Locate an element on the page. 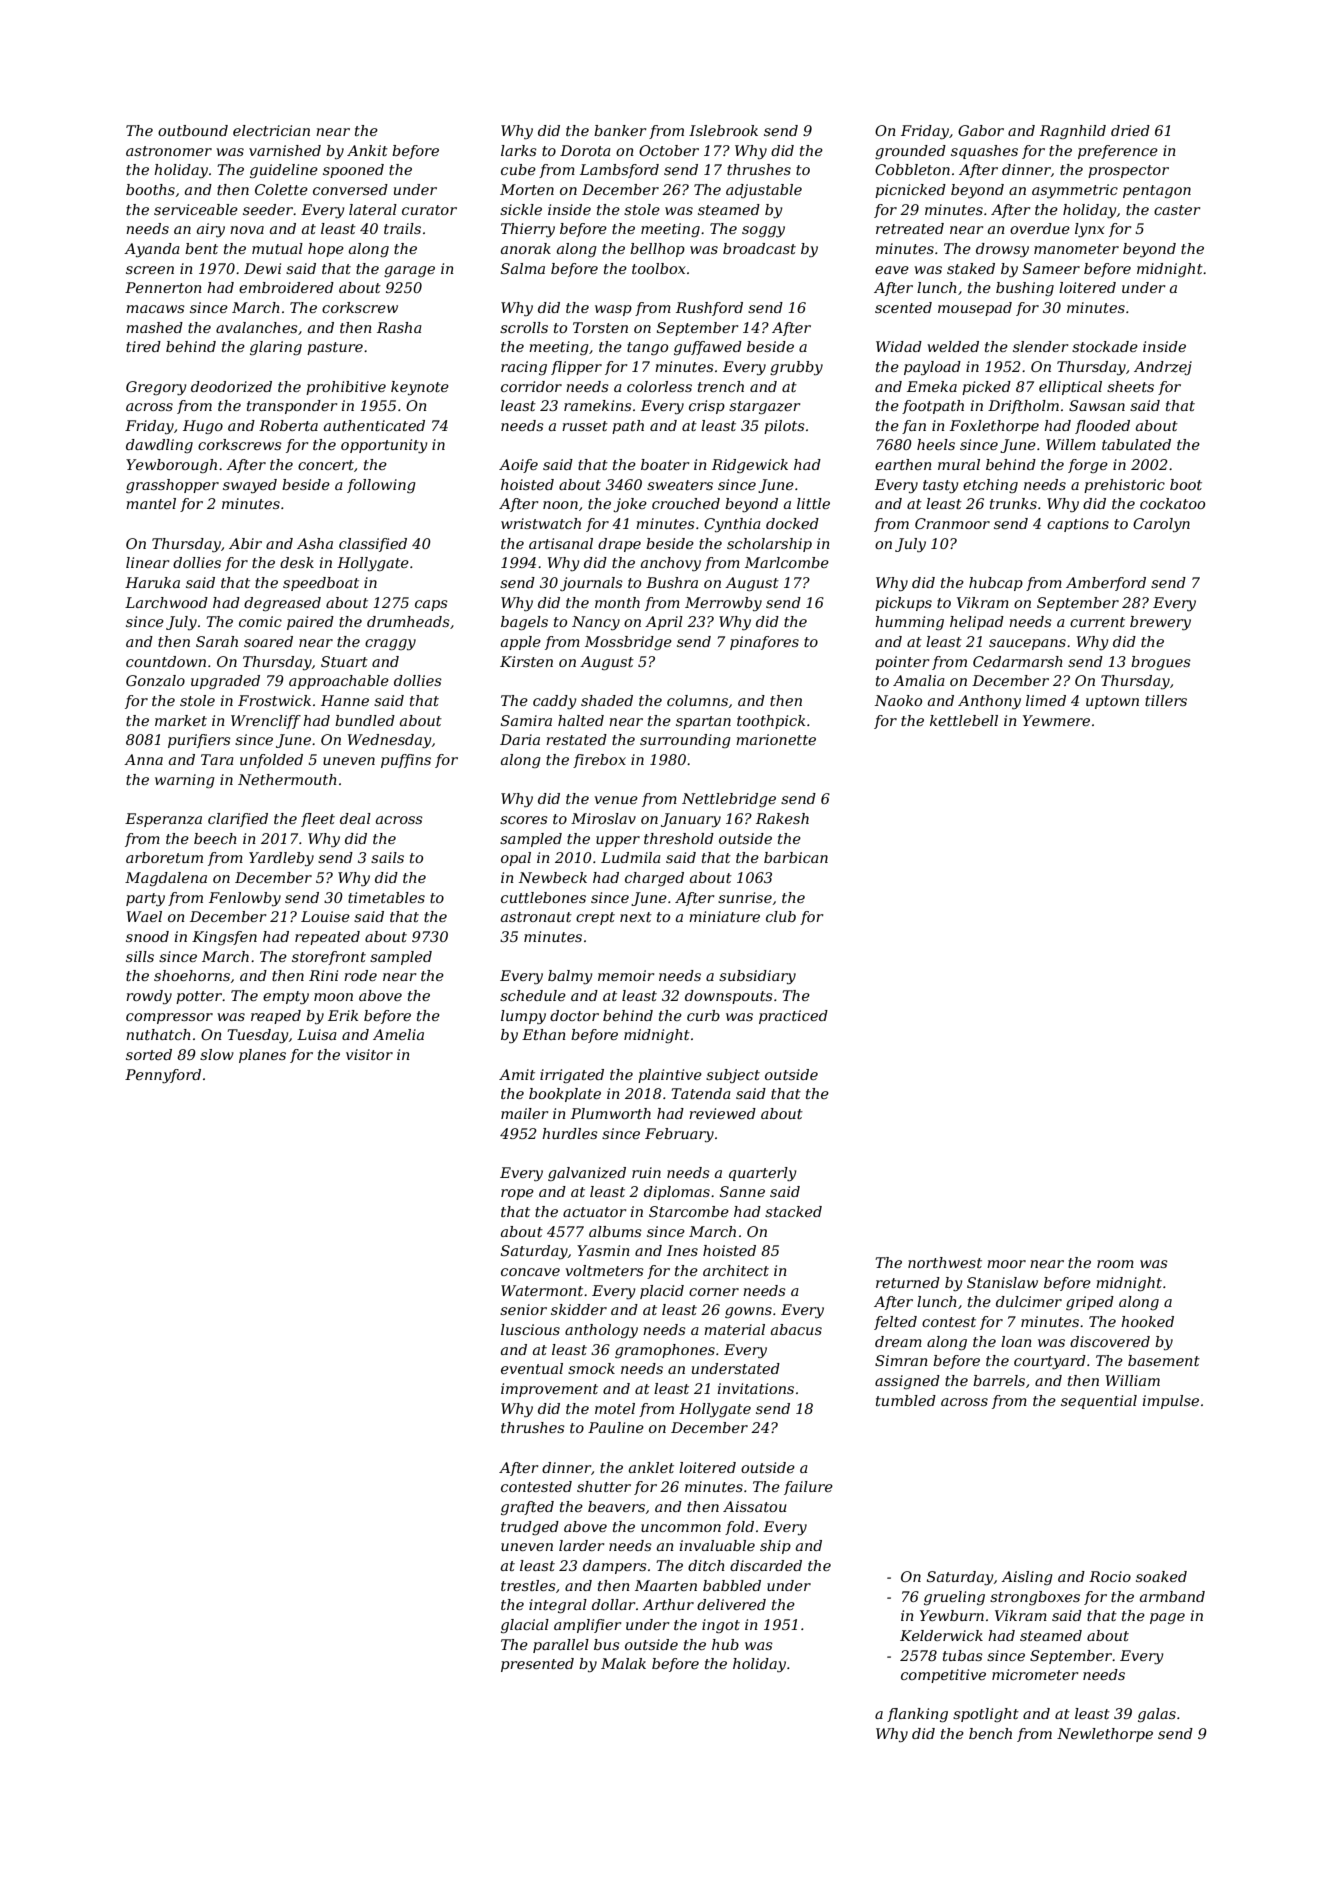  presented is located at coordinates (537, 1665).
